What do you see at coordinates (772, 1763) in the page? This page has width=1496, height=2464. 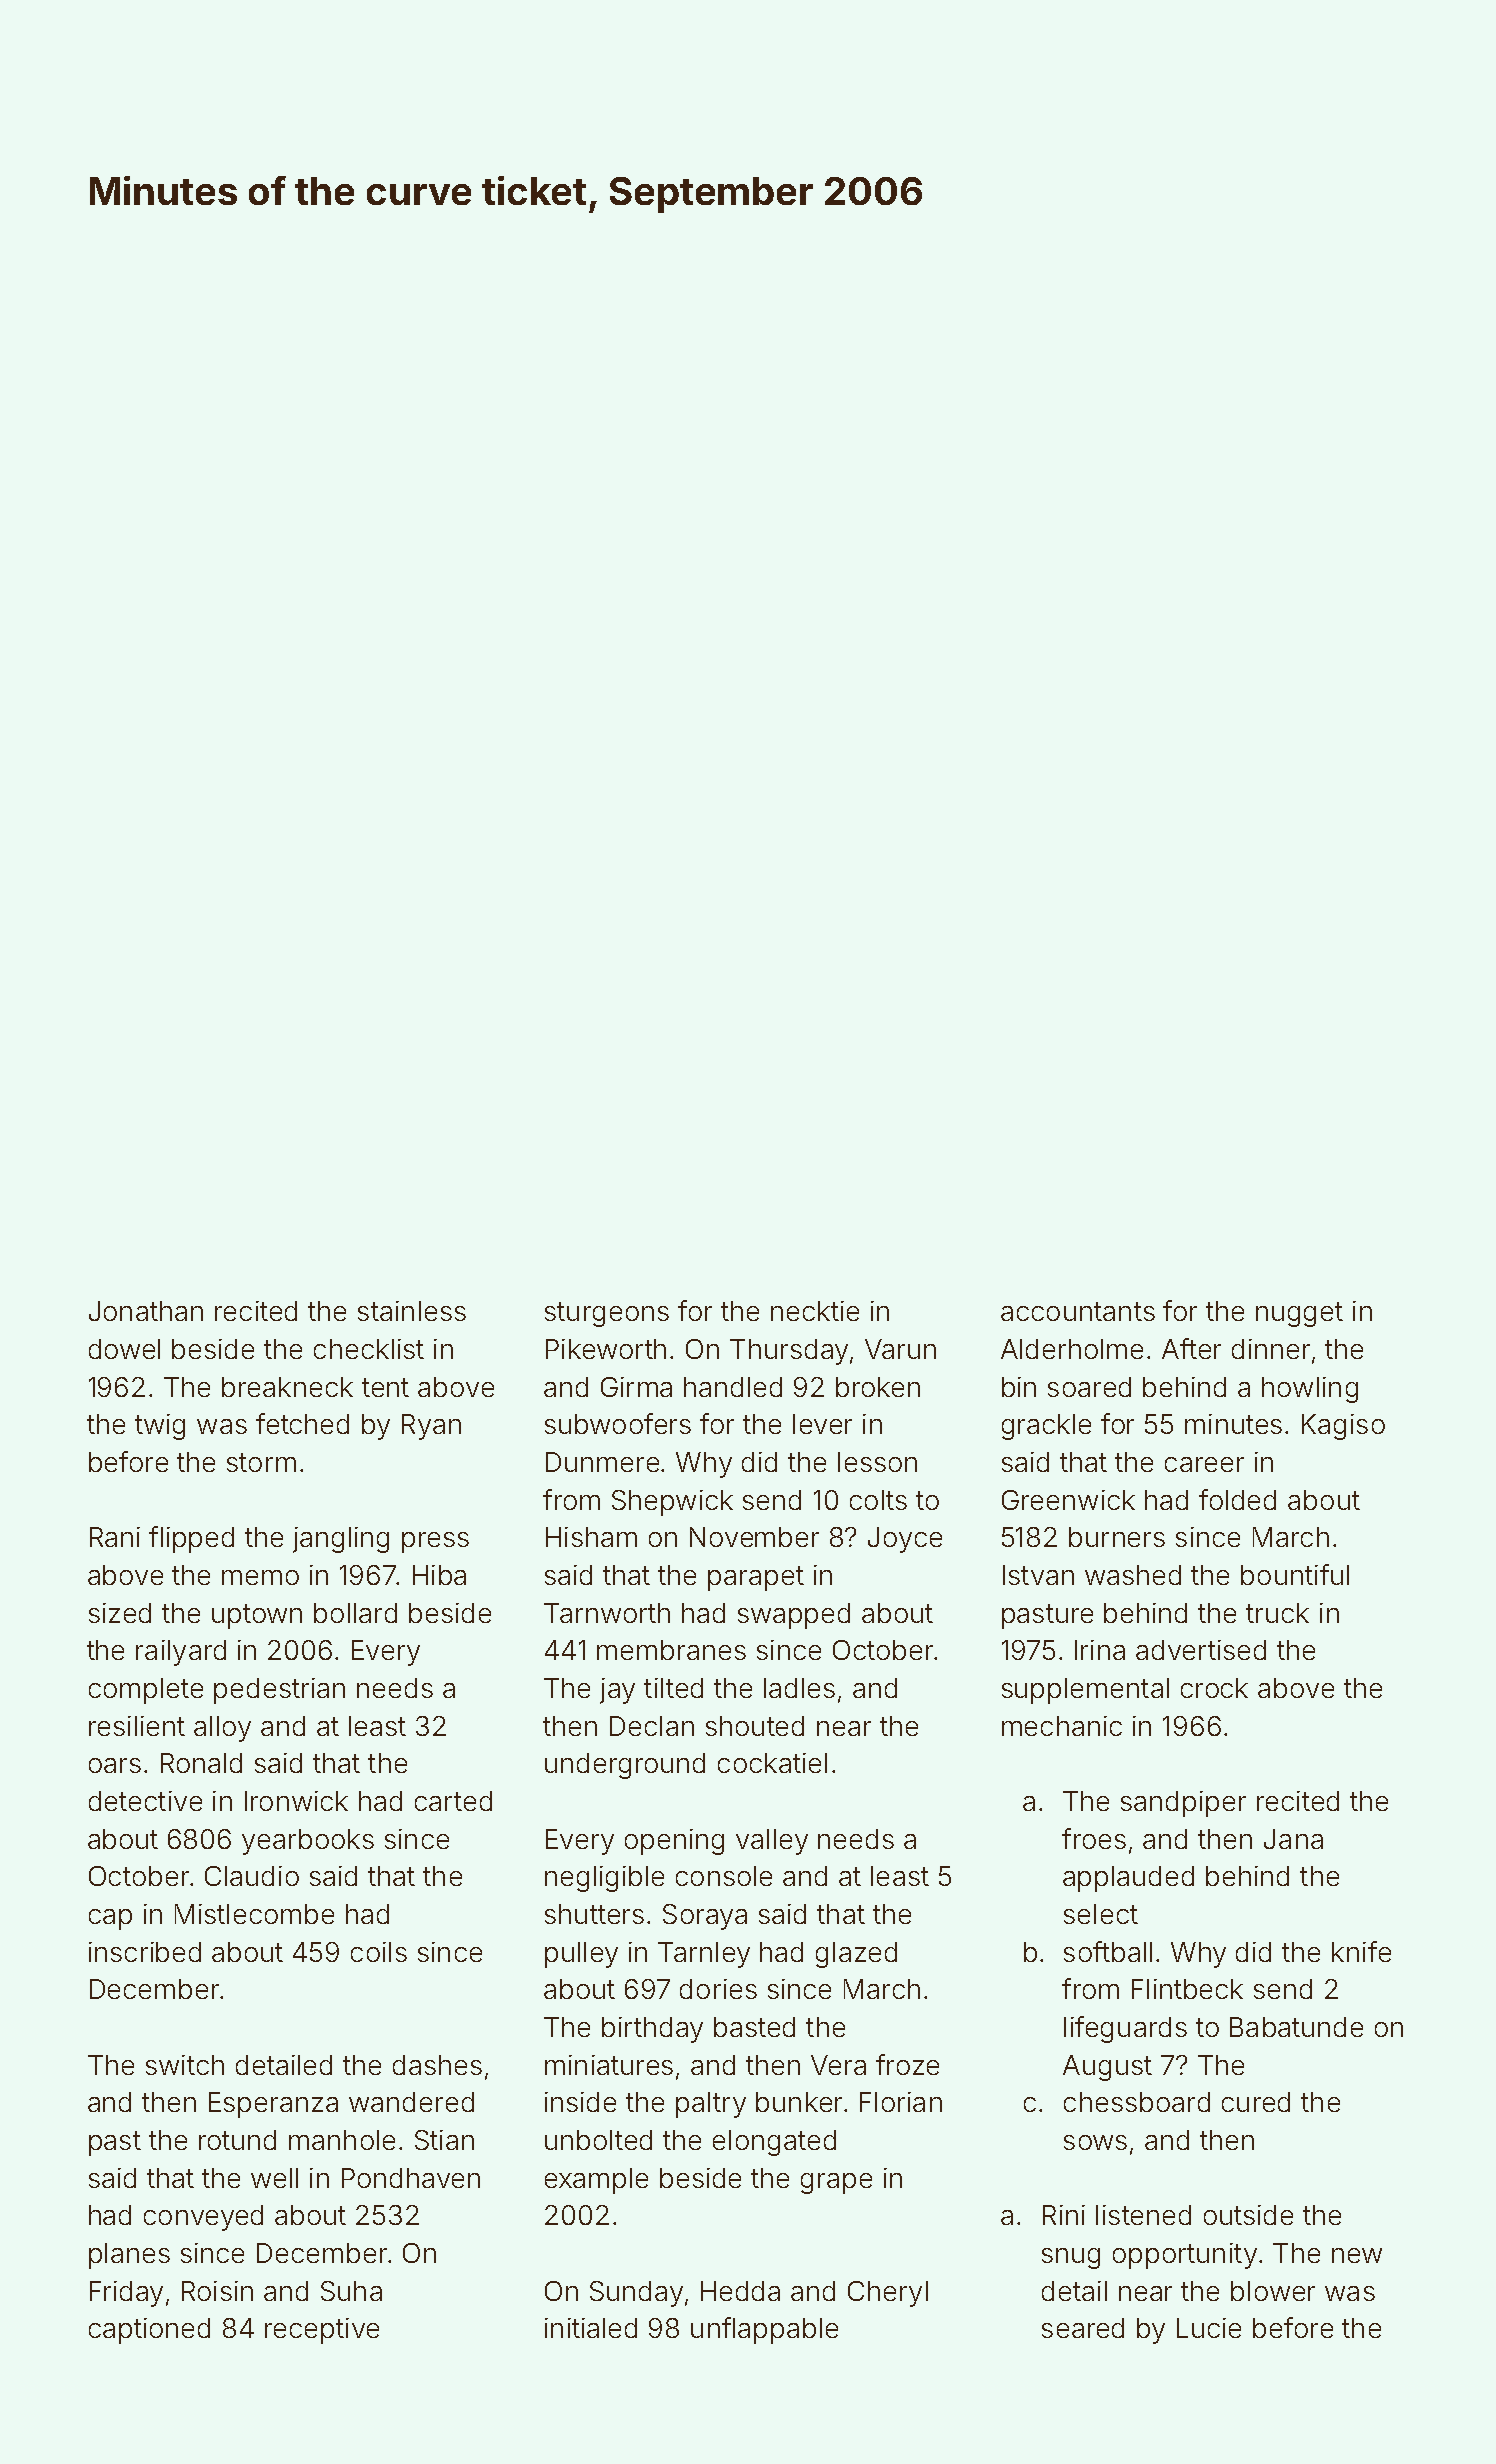 I see `cockatiel` at bounding box center [772, 1763].
